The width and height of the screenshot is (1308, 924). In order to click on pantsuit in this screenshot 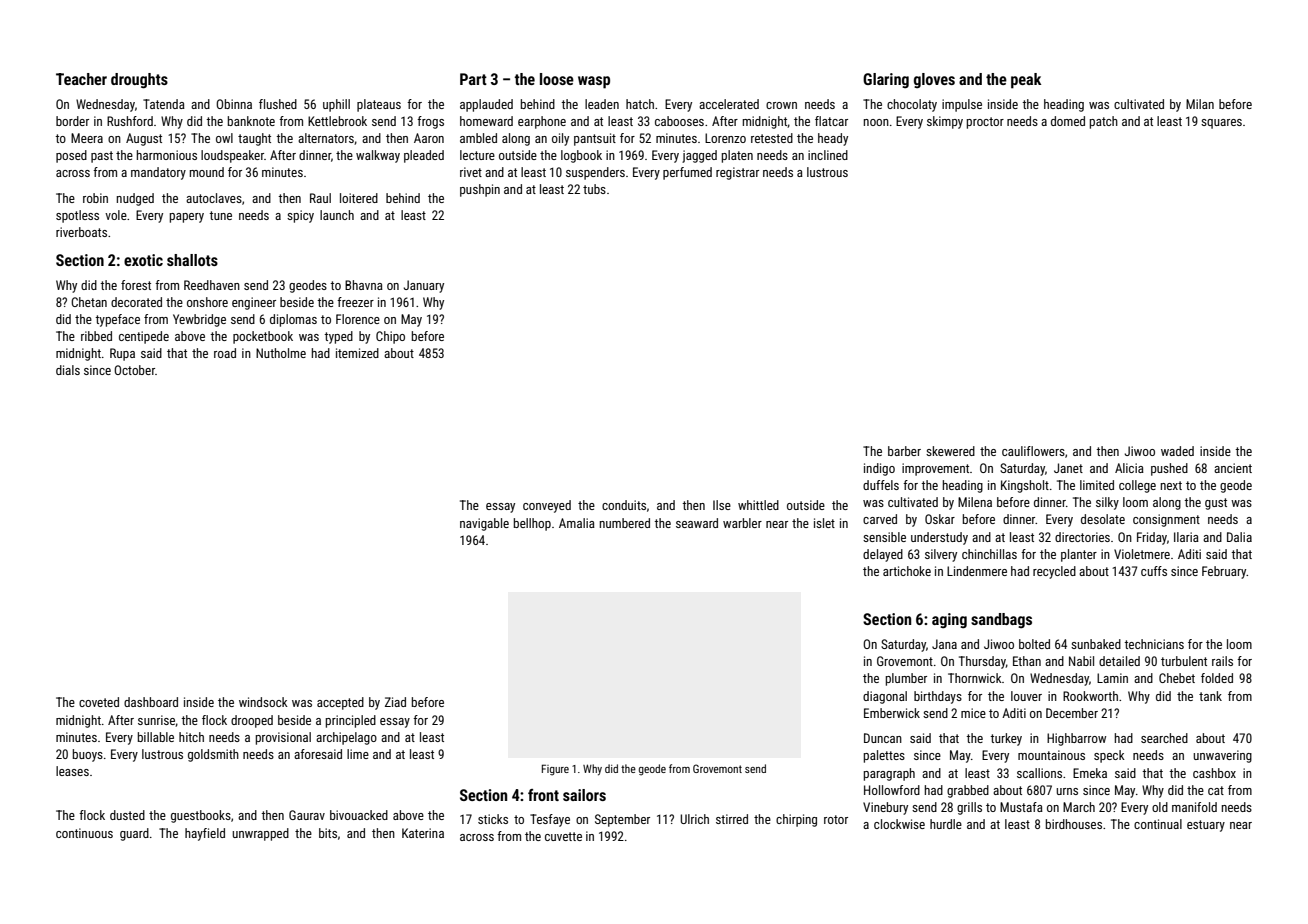, I will do `click(595, 139)`.
